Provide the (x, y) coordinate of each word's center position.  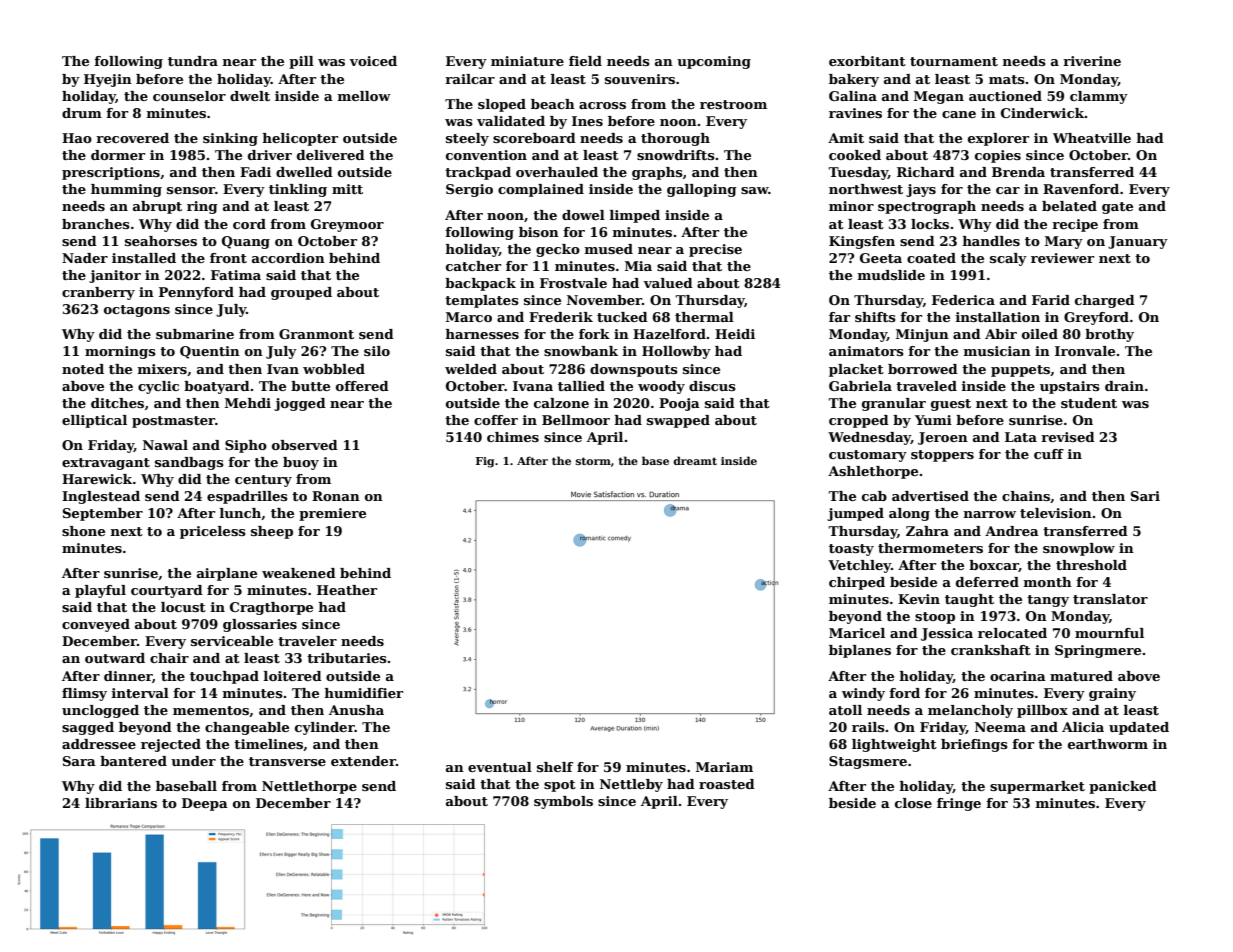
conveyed (96, 625)
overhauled (557, 172)
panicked (1123, 787)
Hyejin (108, 80)
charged (1105, 301)
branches (96, 224)
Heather (347, 590)
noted (83, 369)
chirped (857, 583)
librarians (121, 803)
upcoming (714, 62)
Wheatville (1092, 138)
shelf (555, 767)
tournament (954, 61)
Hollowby (676, 352)
